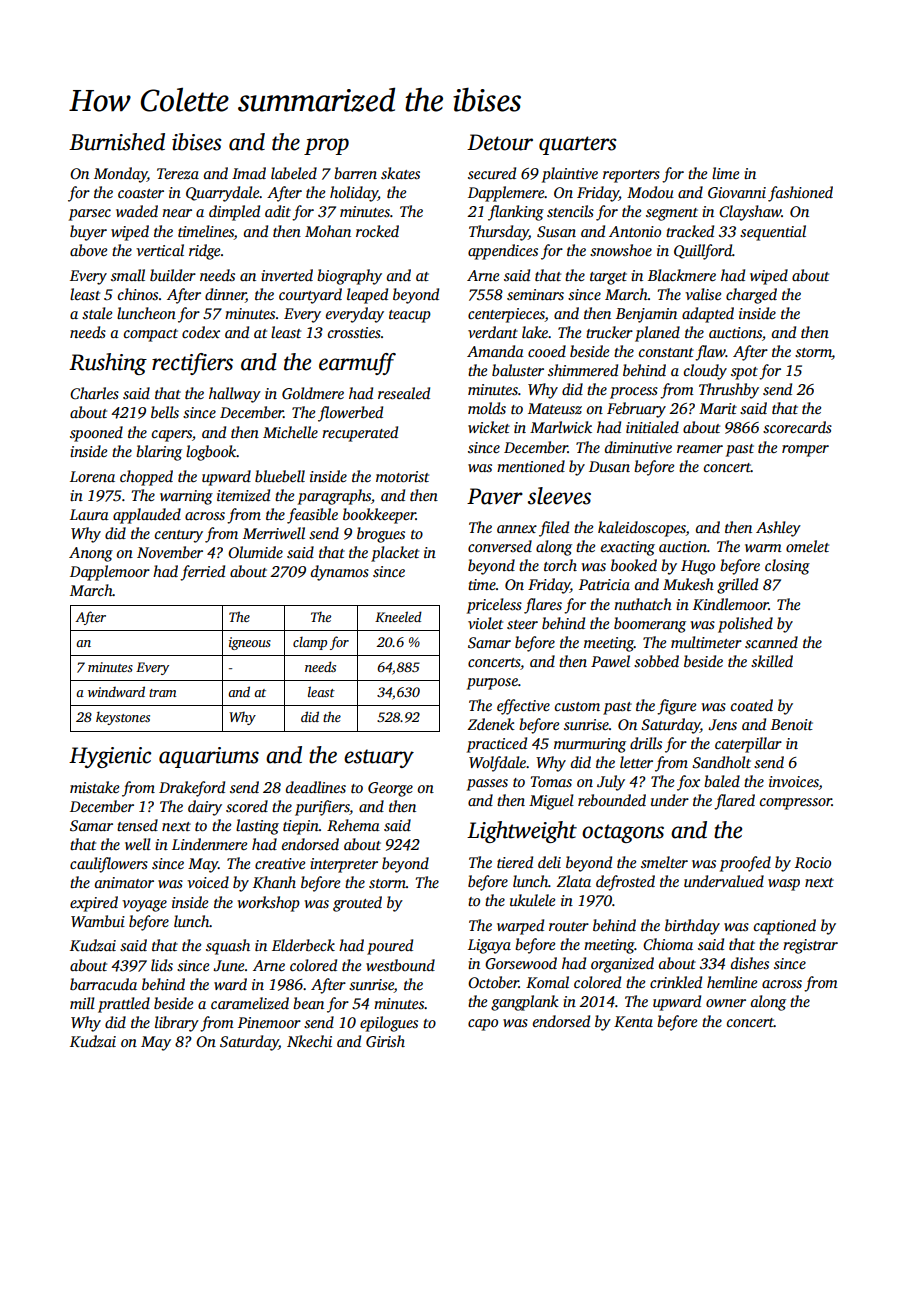  Describe the element at coordinates (172, 436) in the screenshot. I see `capers` at that location.
